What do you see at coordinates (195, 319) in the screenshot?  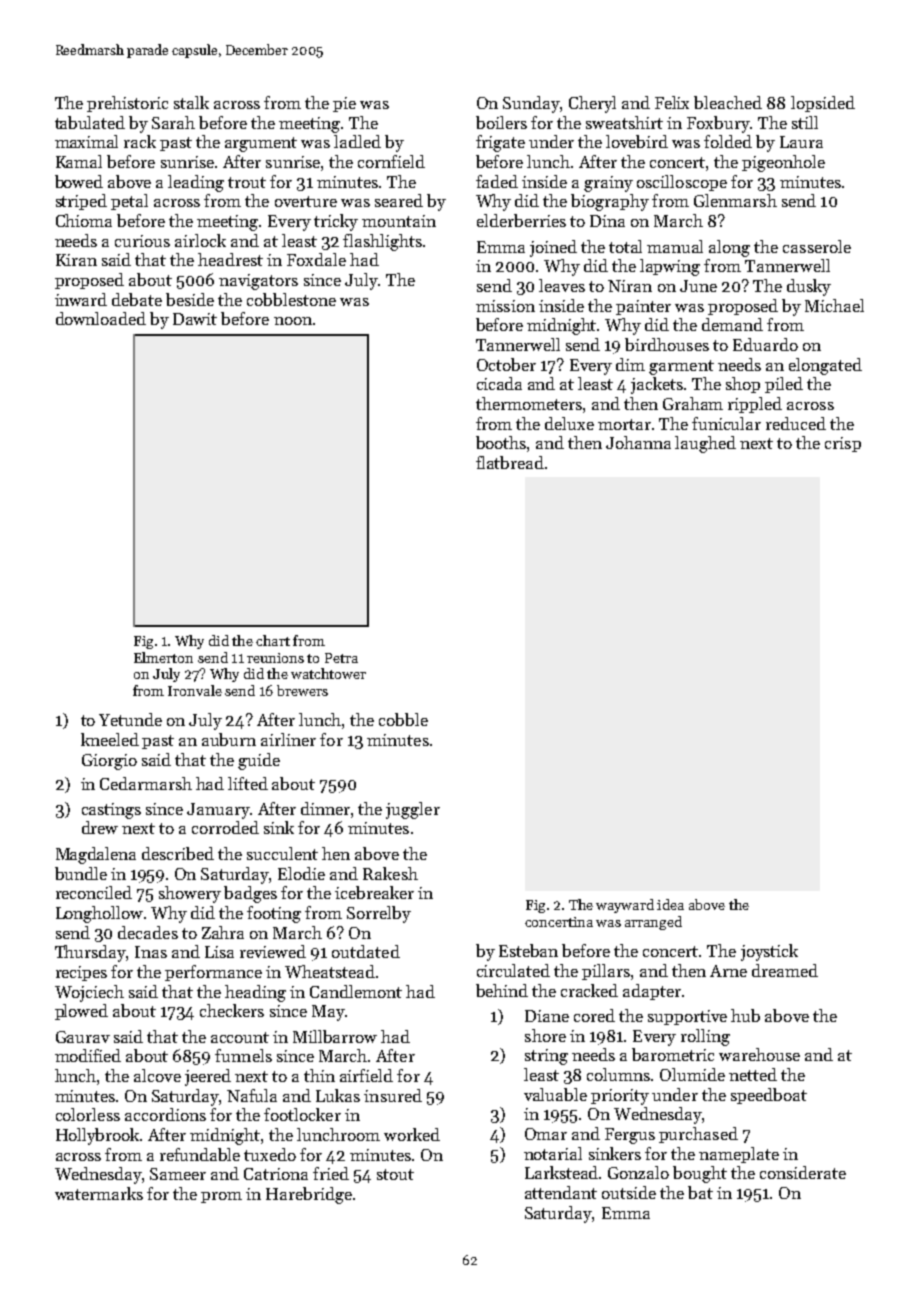 I see `Dawit` at bounding box center [195, 319].
